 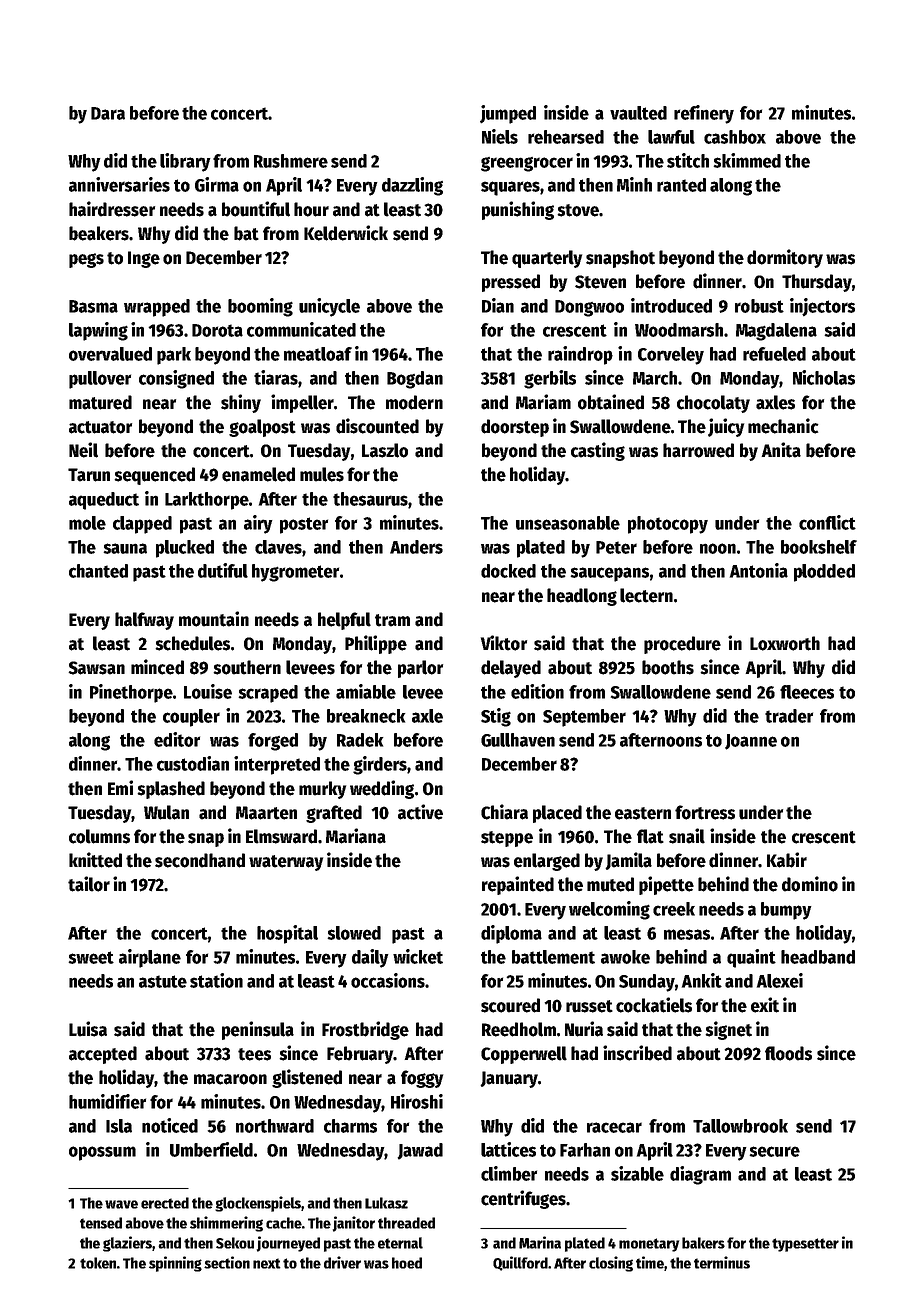 I want to click on trader, so click(x=789, y=716).
